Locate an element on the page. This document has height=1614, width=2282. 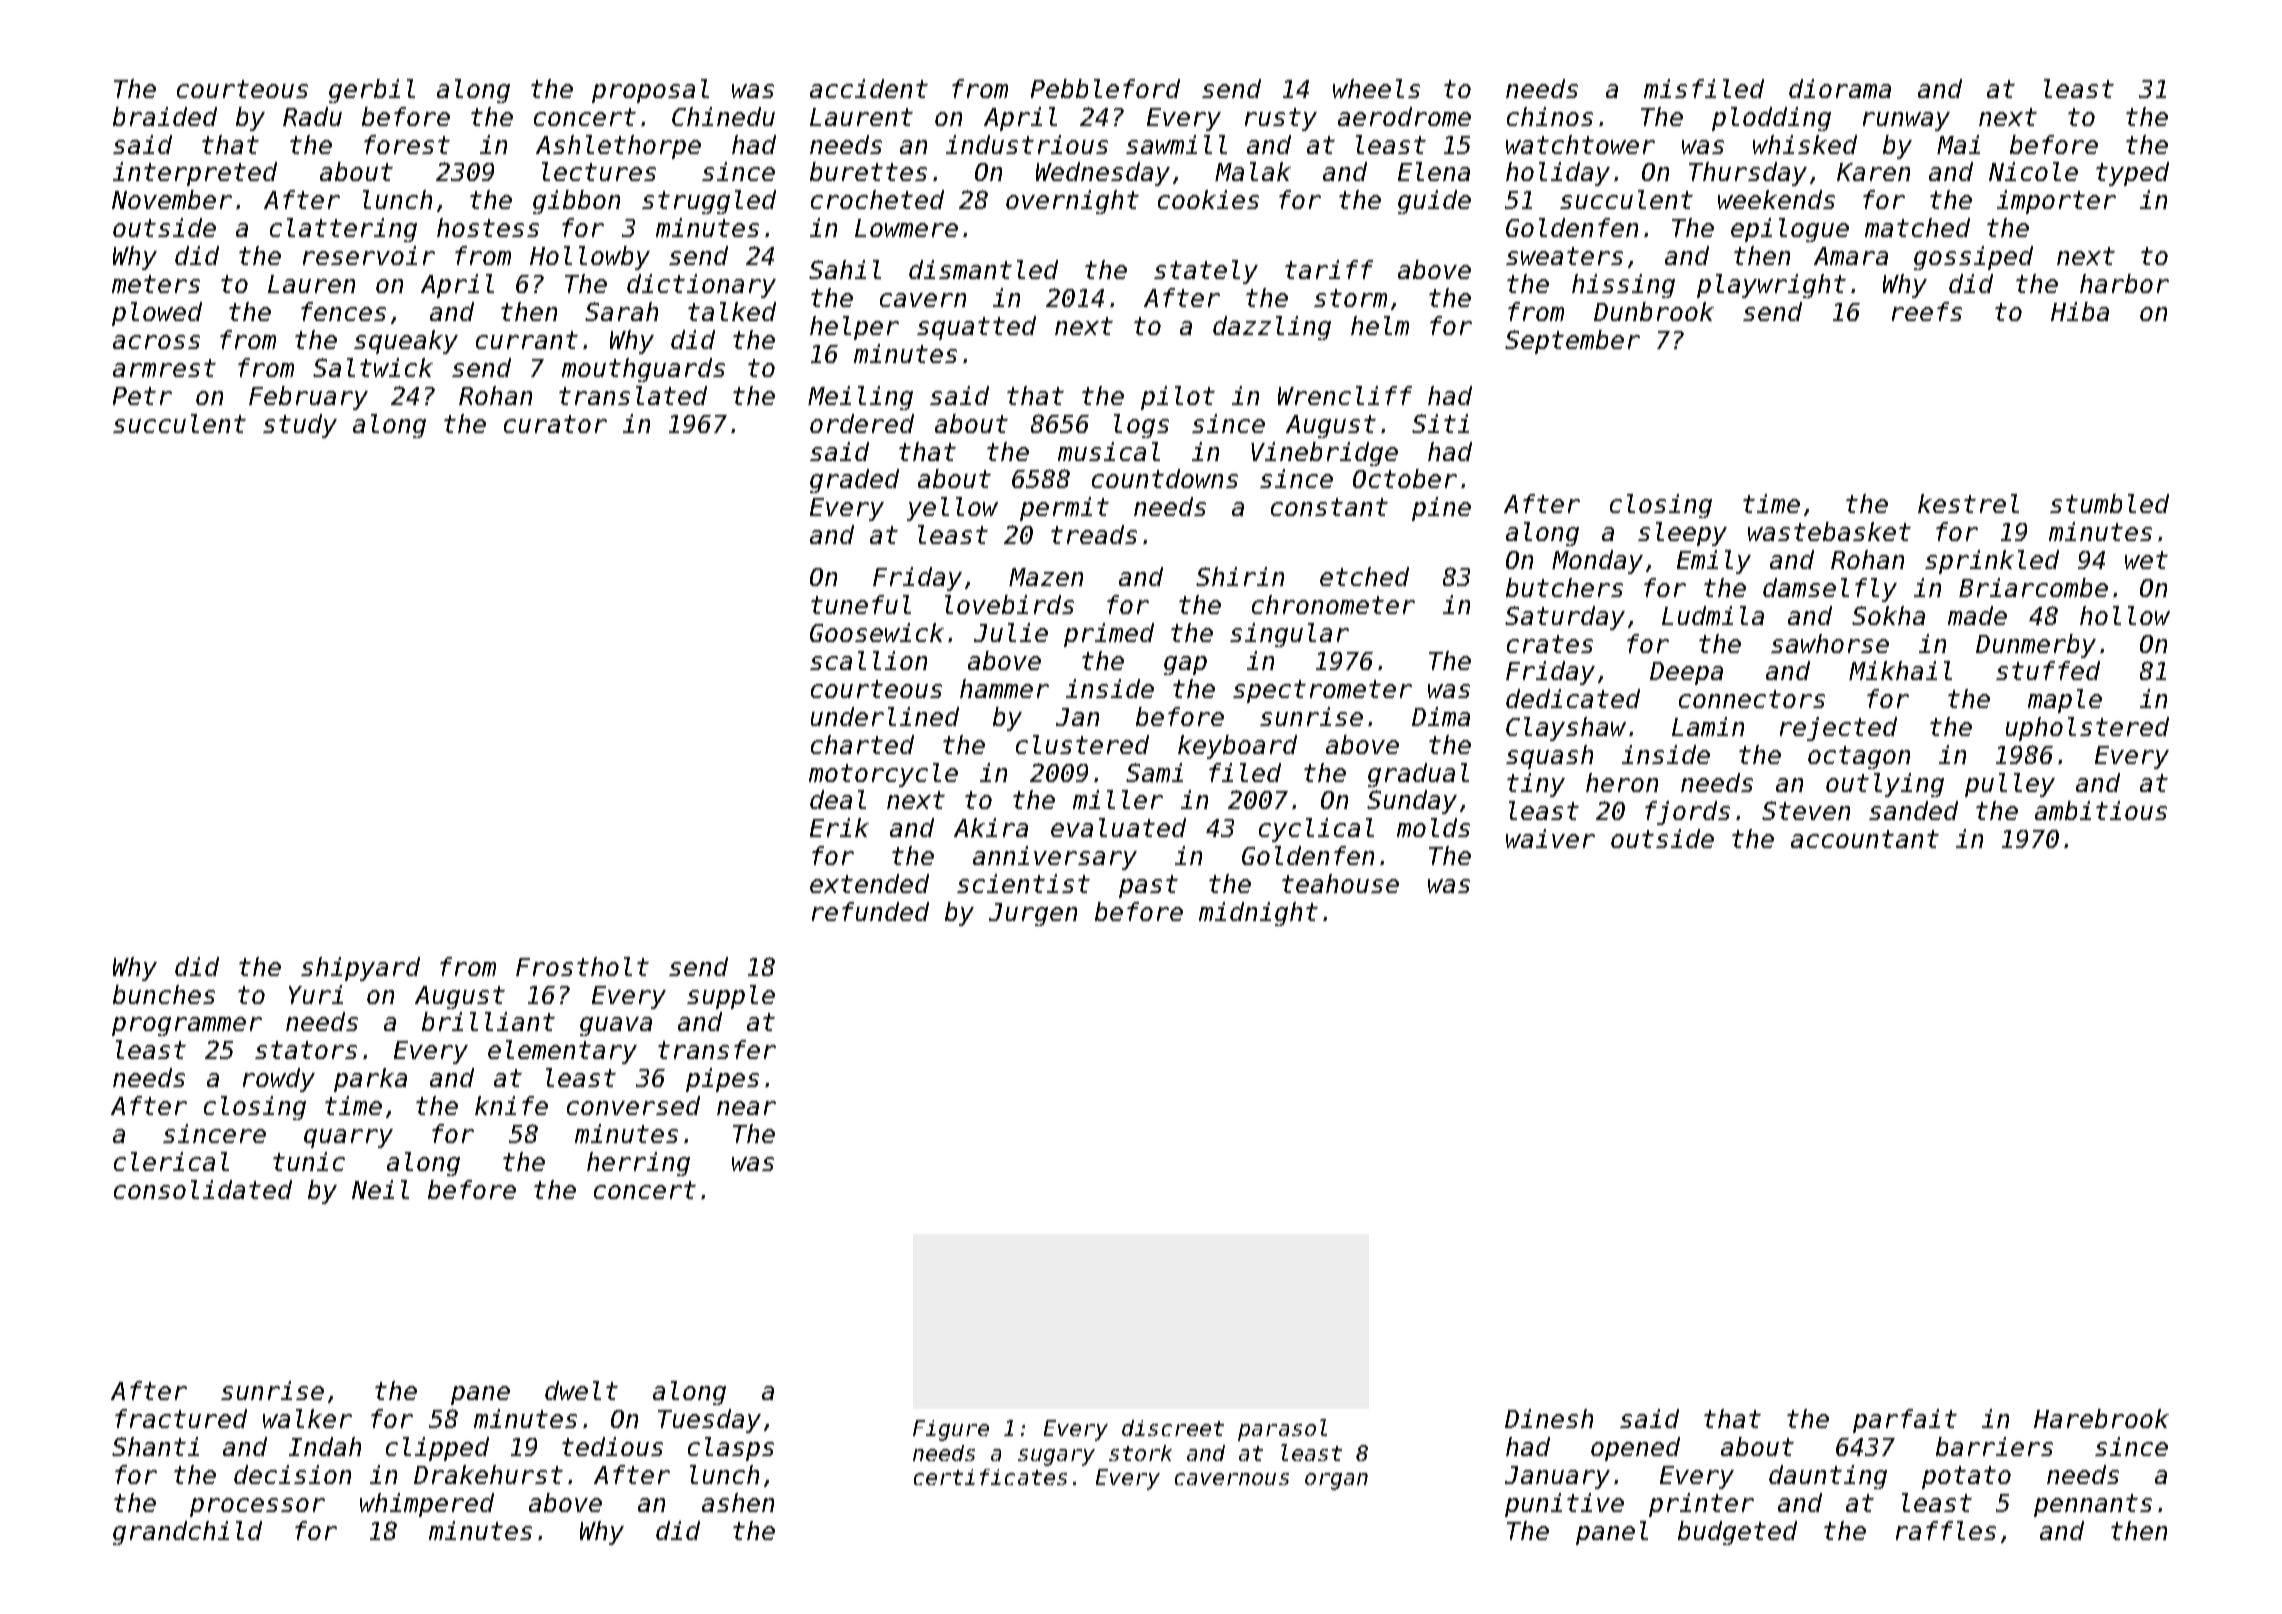
diorama is located at coordinates (1840, 88).
